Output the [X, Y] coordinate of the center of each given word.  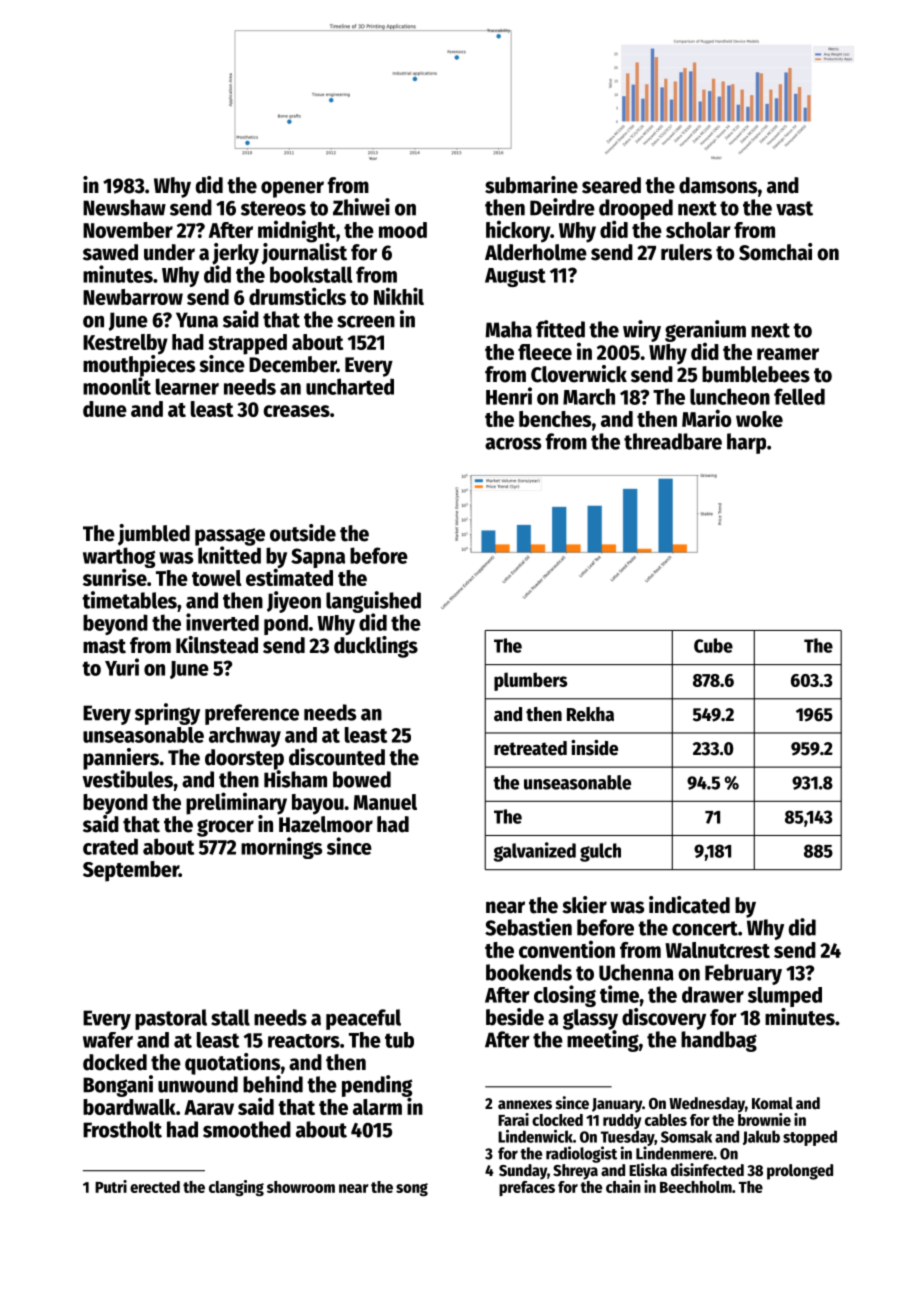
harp [746, 443]
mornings [281, 848]
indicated [689, 905]
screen [366, 321]
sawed [110, 252]
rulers [686, 252]
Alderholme [536, 252]
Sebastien [528, 927]
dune [105, 409]
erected [155, 1187]
